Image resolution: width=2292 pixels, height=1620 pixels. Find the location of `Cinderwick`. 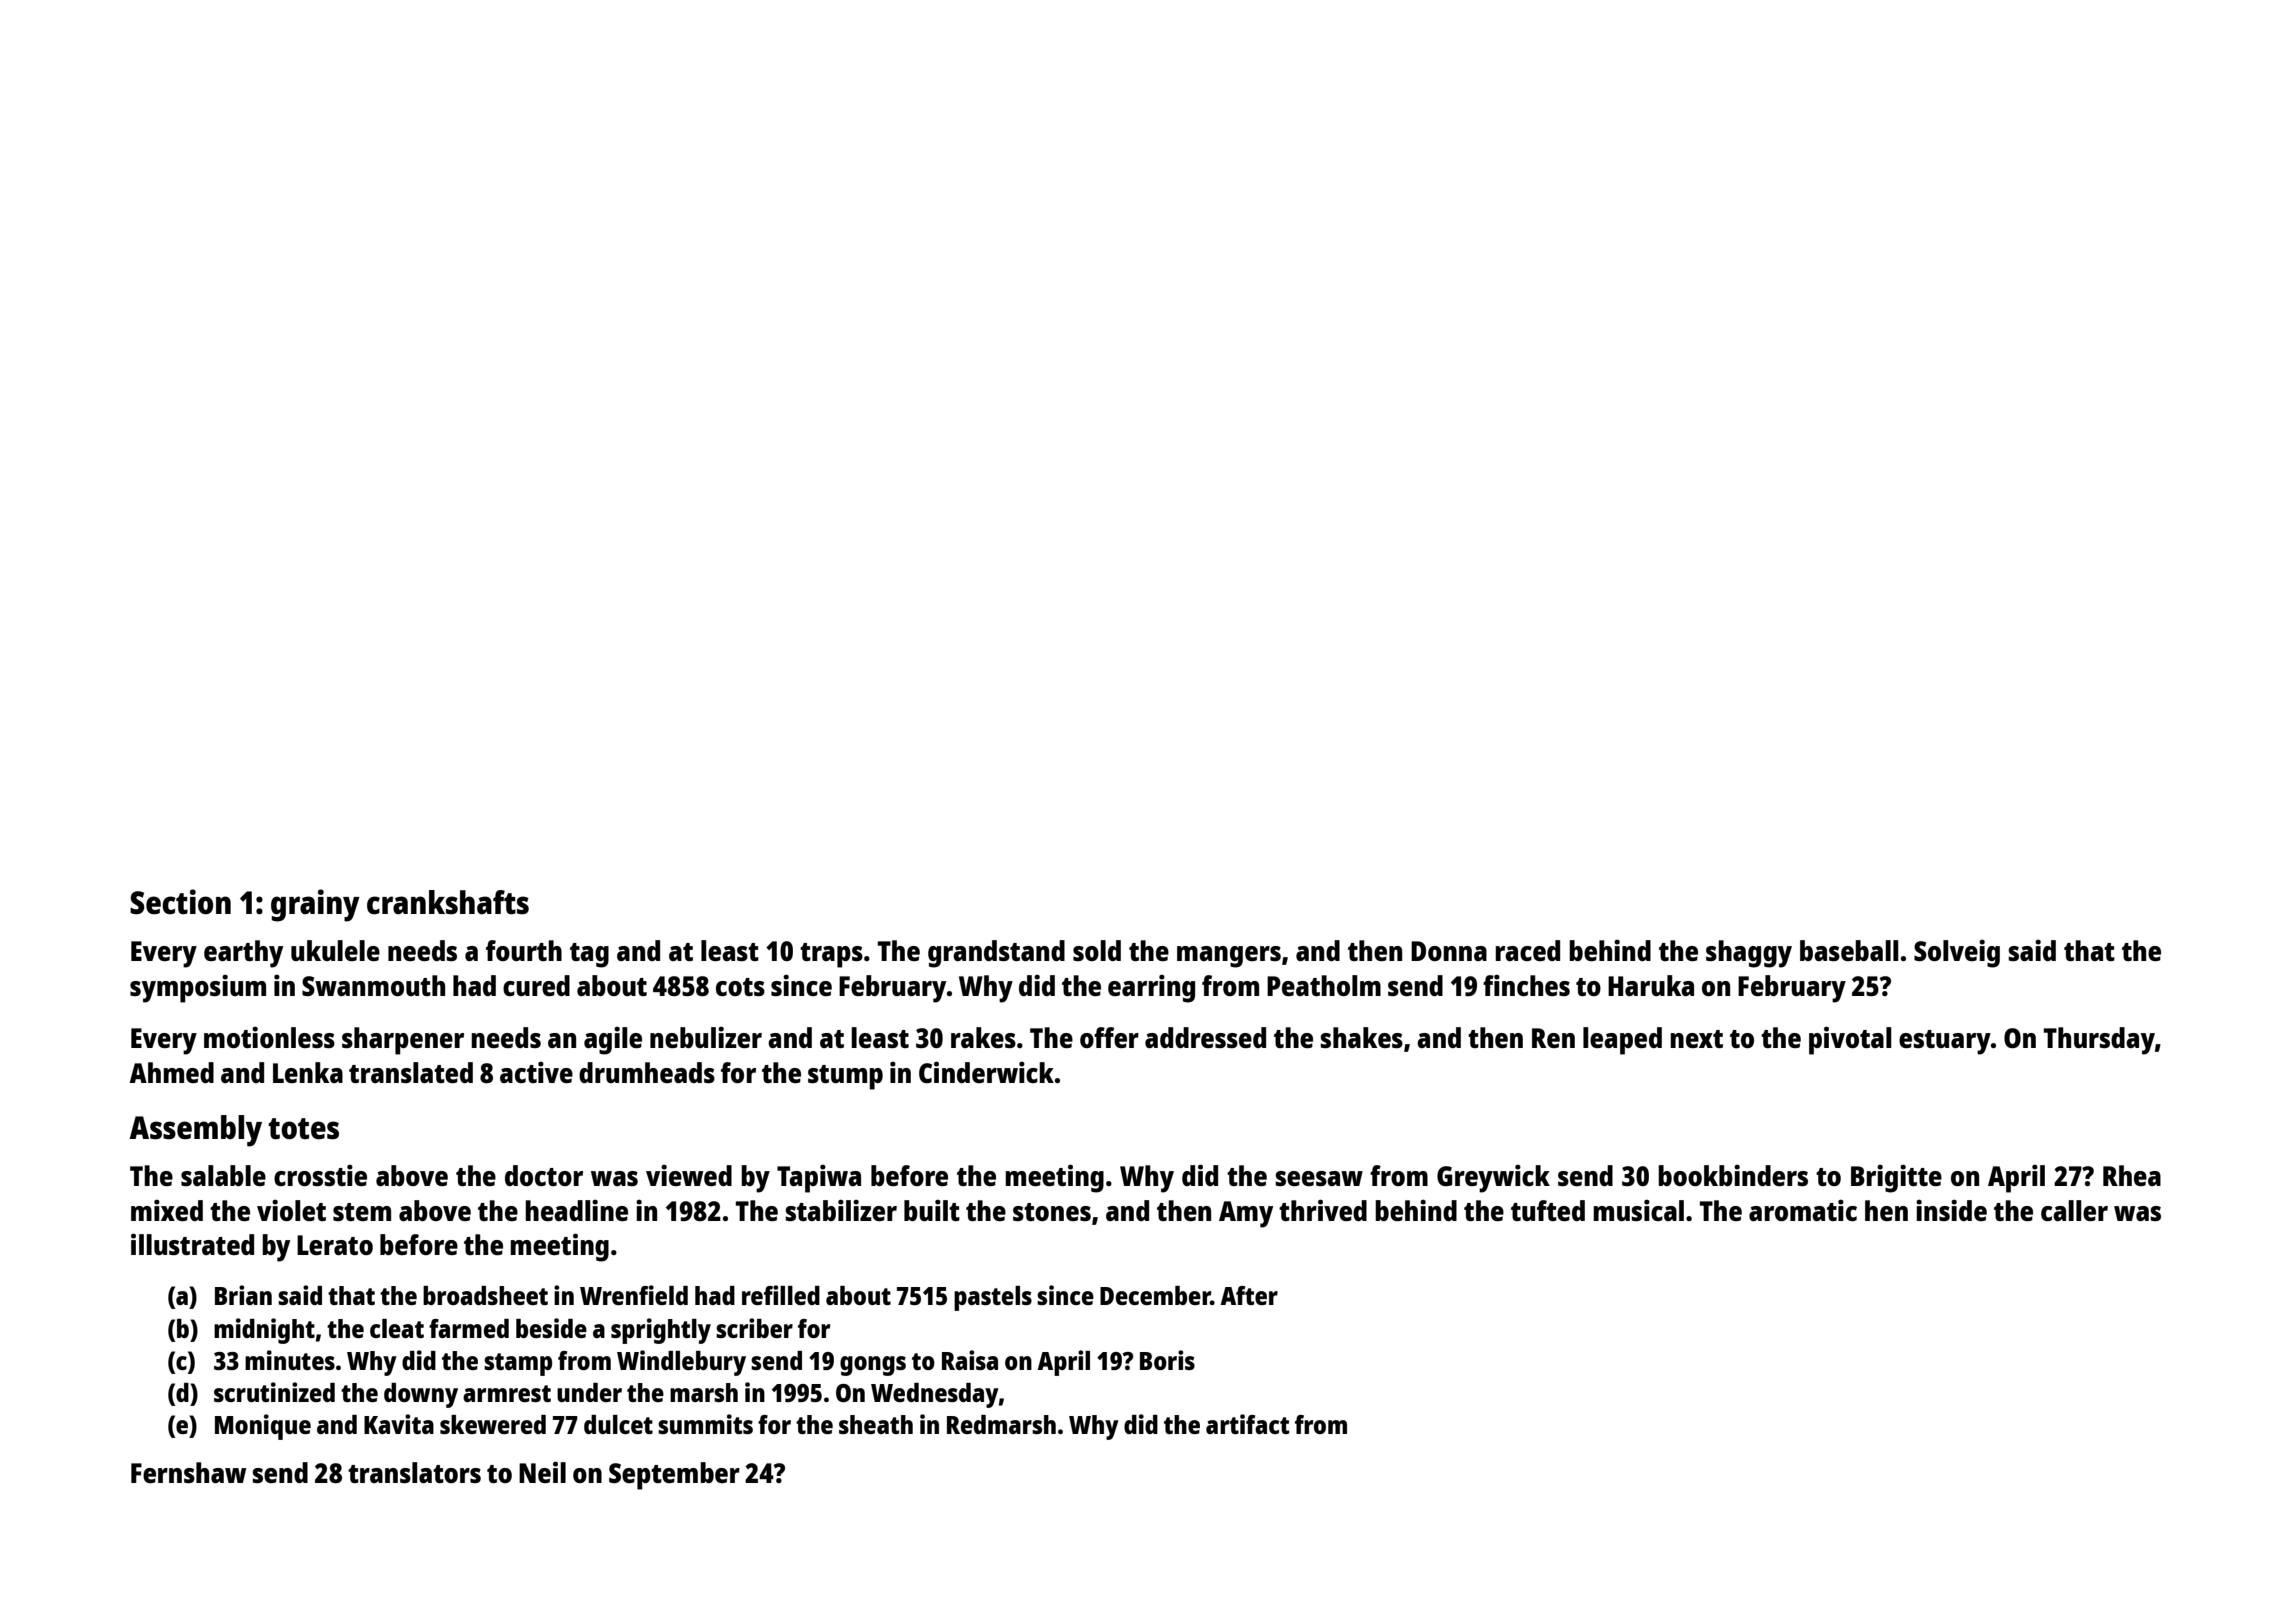

Cinderwick is located at coordinates (986, 1072).
